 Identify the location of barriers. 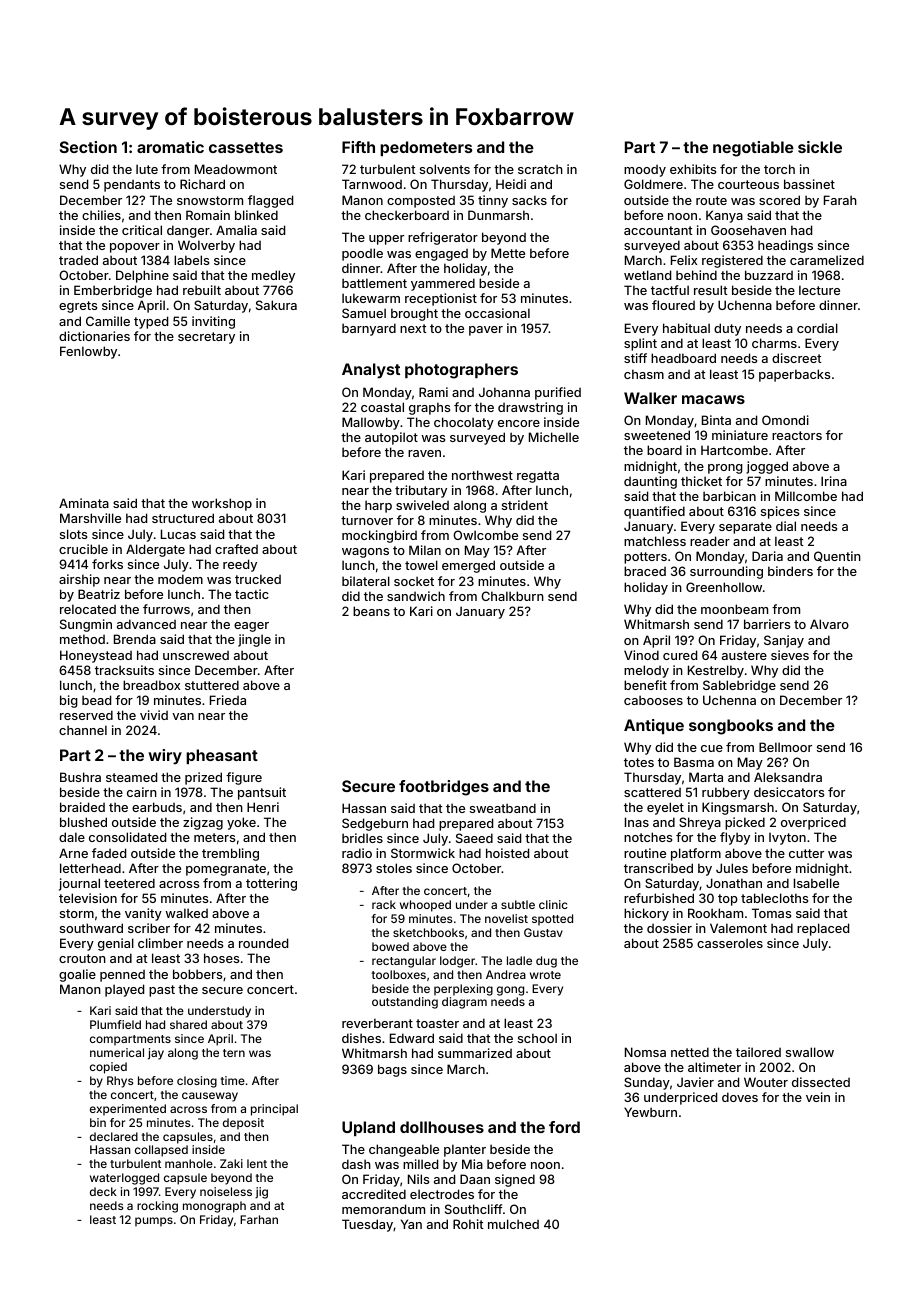
(767, 624).
